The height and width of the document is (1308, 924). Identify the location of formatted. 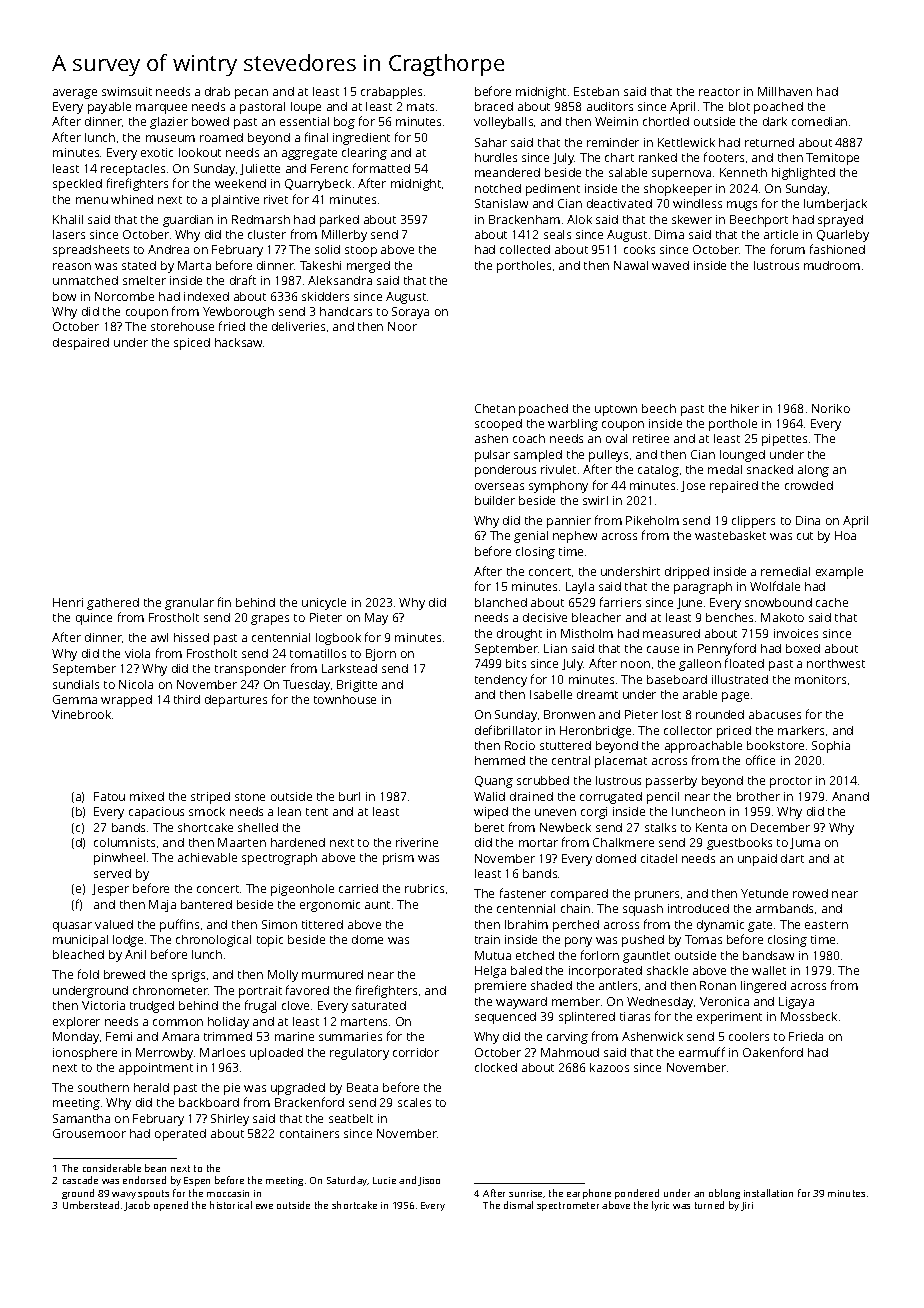
(381, 168).
